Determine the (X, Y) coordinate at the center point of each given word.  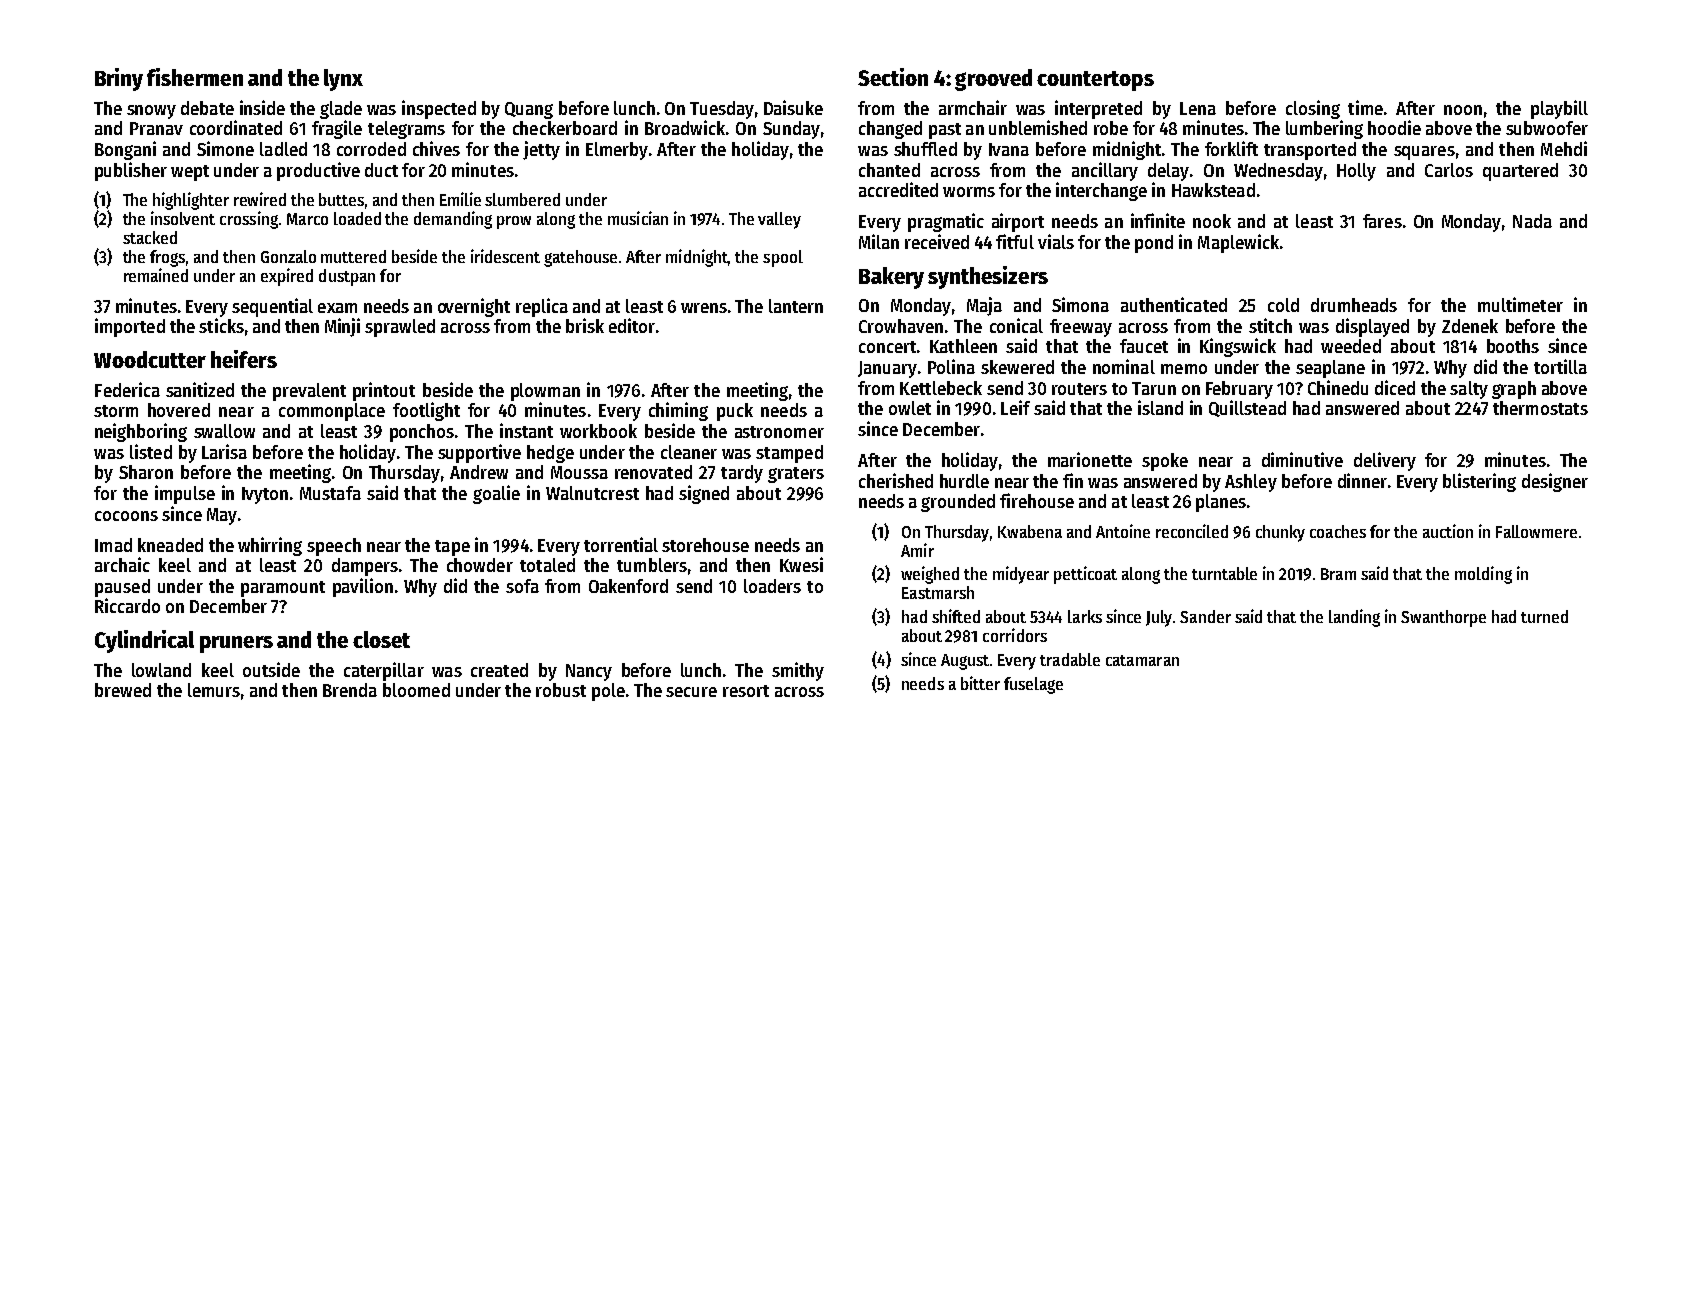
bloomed (416, 690)
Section (893, 77)
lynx (343, 80)
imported (130, 327)
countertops (1095, 81)
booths (1513, 346)
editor (632, 325)
